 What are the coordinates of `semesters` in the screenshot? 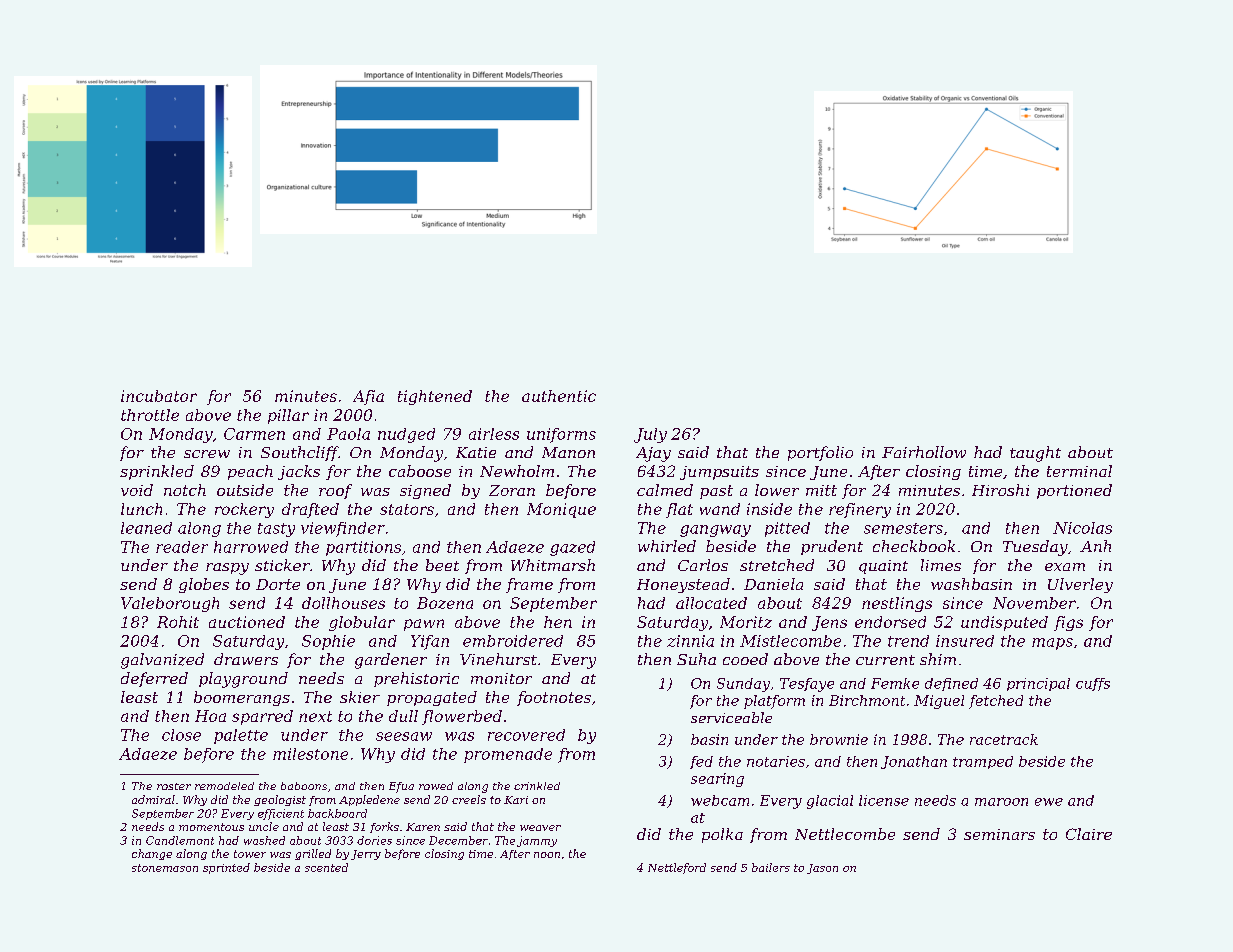 It's located at (903, 528).
